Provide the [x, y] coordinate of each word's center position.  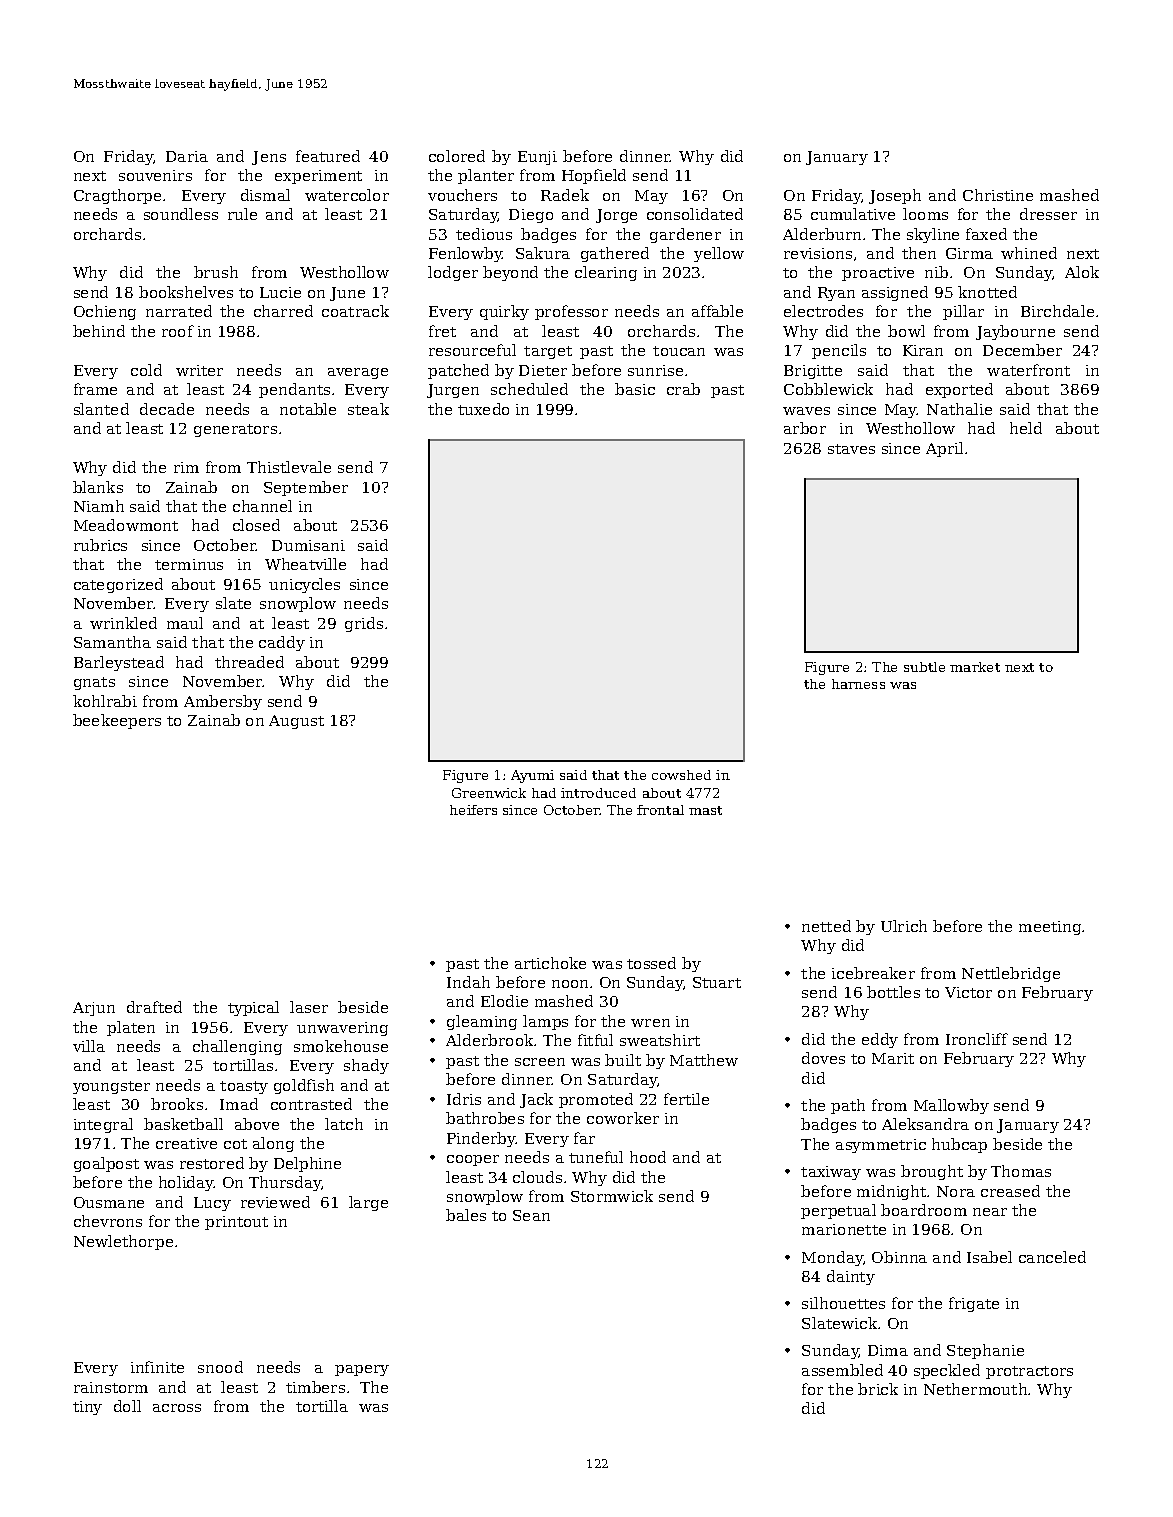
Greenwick [489, 793]
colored [457, 156]
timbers [315, 1387]
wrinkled [123, 623]
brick [878, 1389]
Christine [998, 195]
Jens [269, 158]
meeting [1050, 928]
